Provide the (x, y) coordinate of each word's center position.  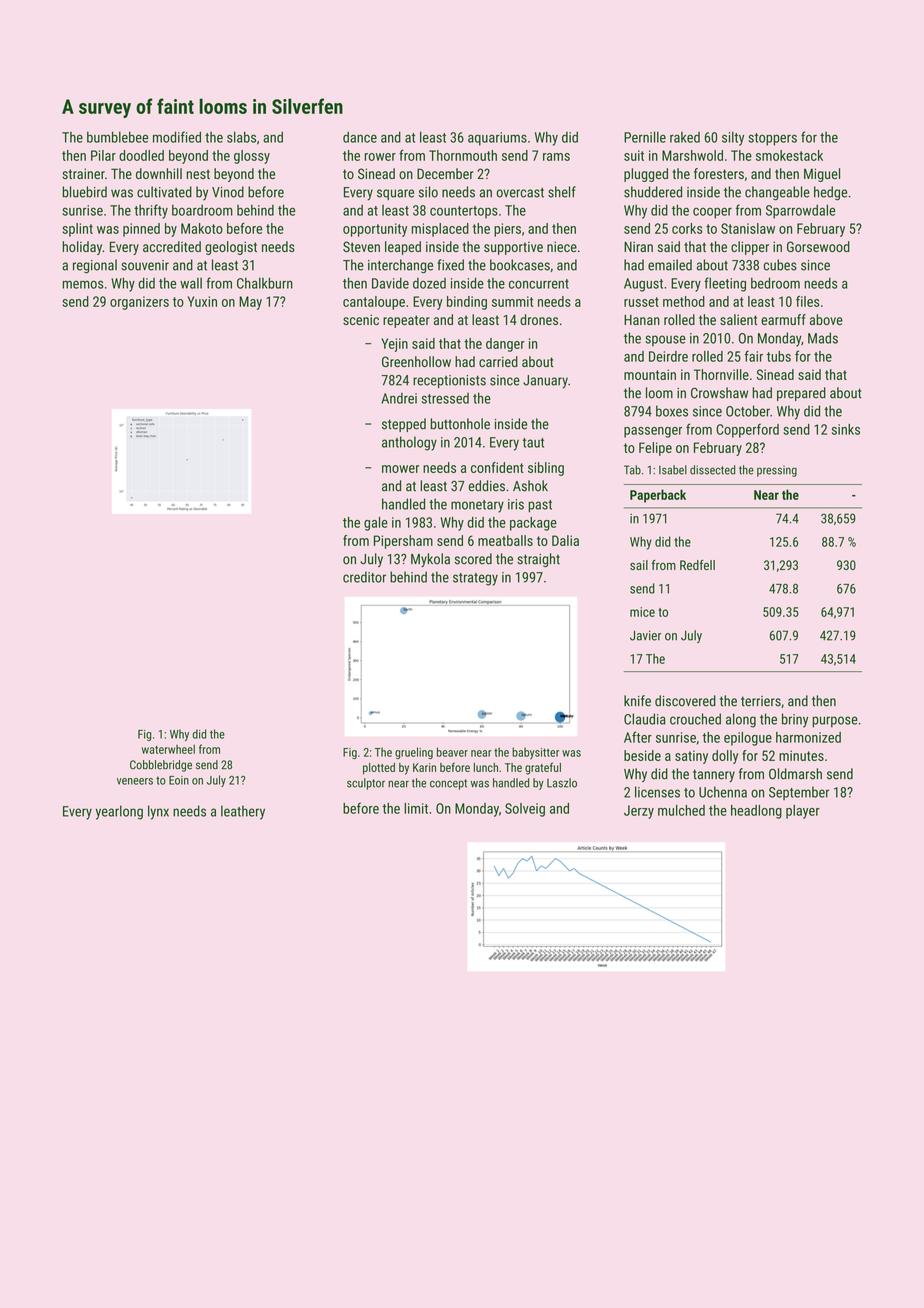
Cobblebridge (161, 766)
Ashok (530, 486)
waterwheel (168, 749)
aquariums (497, 139)
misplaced (440, 230)
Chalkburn (265, 283)
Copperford (747, 430)
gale (376, 524)
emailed (670, 265)
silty (733, 138)
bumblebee (117, 137)
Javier (645, 635)
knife (637, 701)
